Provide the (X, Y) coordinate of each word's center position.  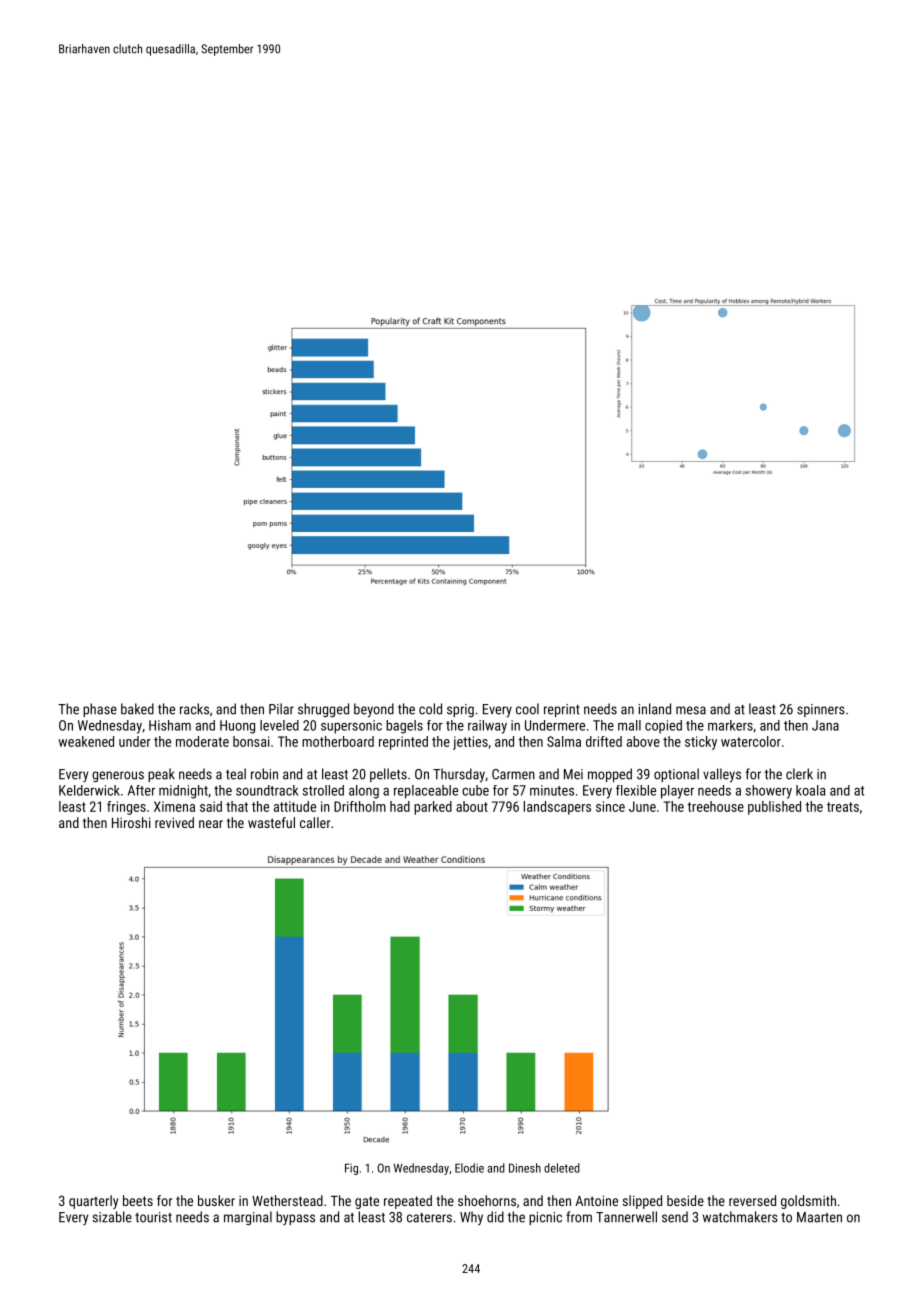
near (211, 824)
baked (137, 709)
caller (315, 822)
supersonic (351, 727)
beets (138, 1200)
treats (843, 807)
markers (730, 725)
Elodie (469, 1168)
